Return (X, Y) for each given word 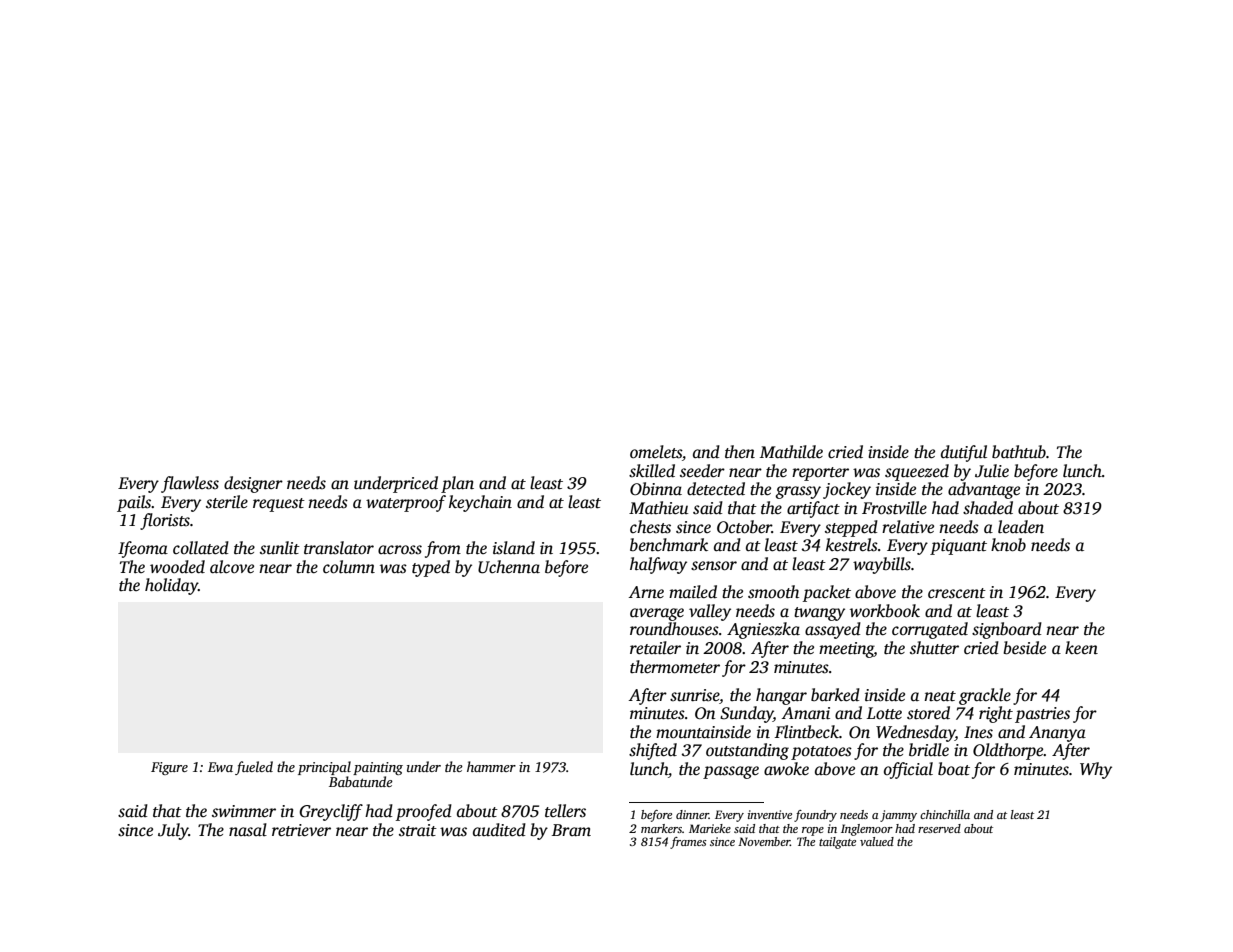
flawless (190, 484)
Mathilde (791, 452)
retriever (301, 830)
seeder (702, 471)
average (657, 614)
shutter (934, 648)
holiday (171, 586)
